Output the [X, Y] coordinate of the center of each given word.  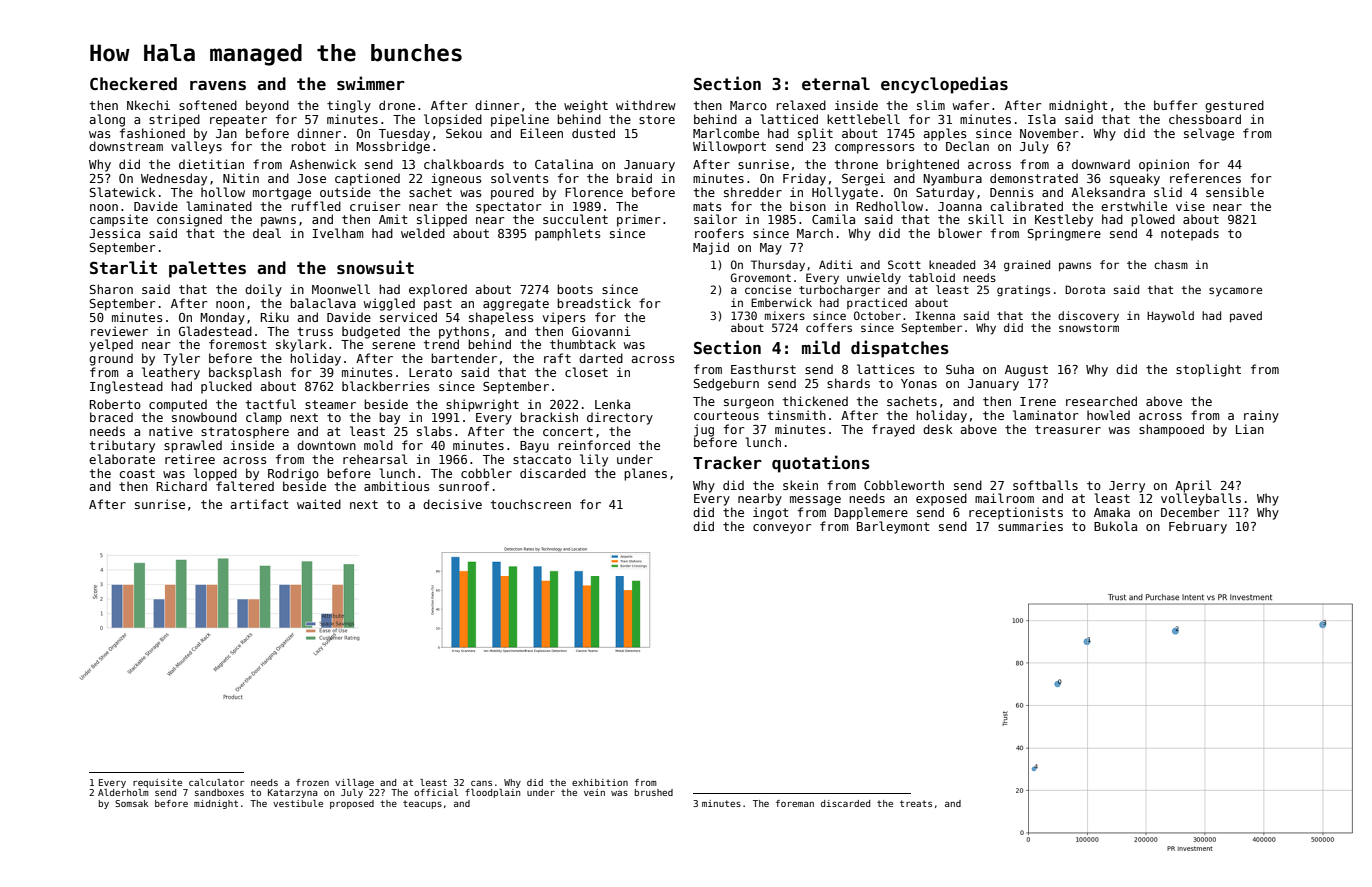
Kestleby [1064, 220]
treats [916, 803]
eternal [836, 84]
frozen [312, 782]
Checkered [133, 84]
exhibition [600, 782]
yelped [111, 345]
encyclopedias [944, 85]
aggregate [516, 305]
